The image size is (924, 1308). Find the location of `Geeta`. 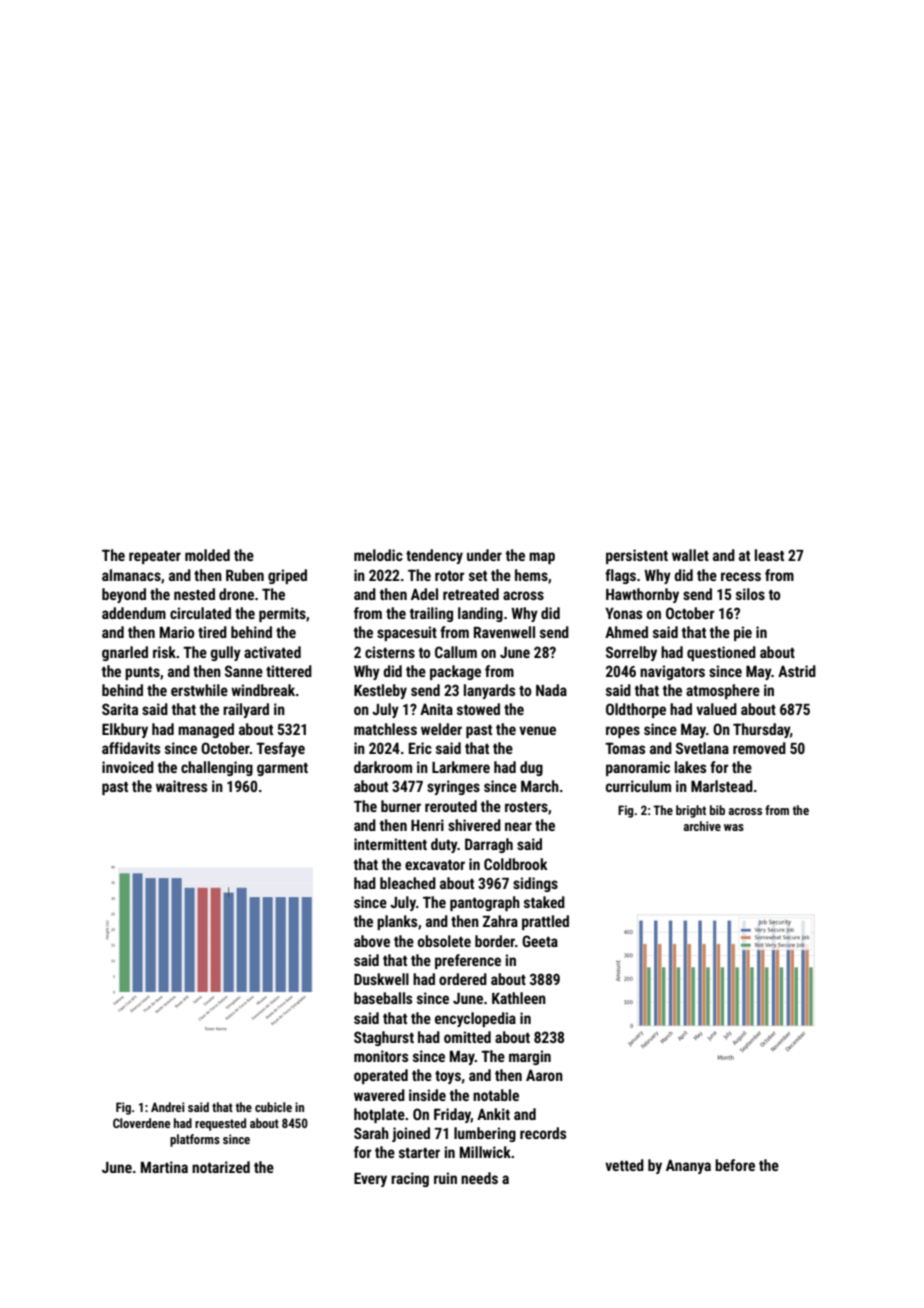

Geeta is located at coordinates (540, 941).
